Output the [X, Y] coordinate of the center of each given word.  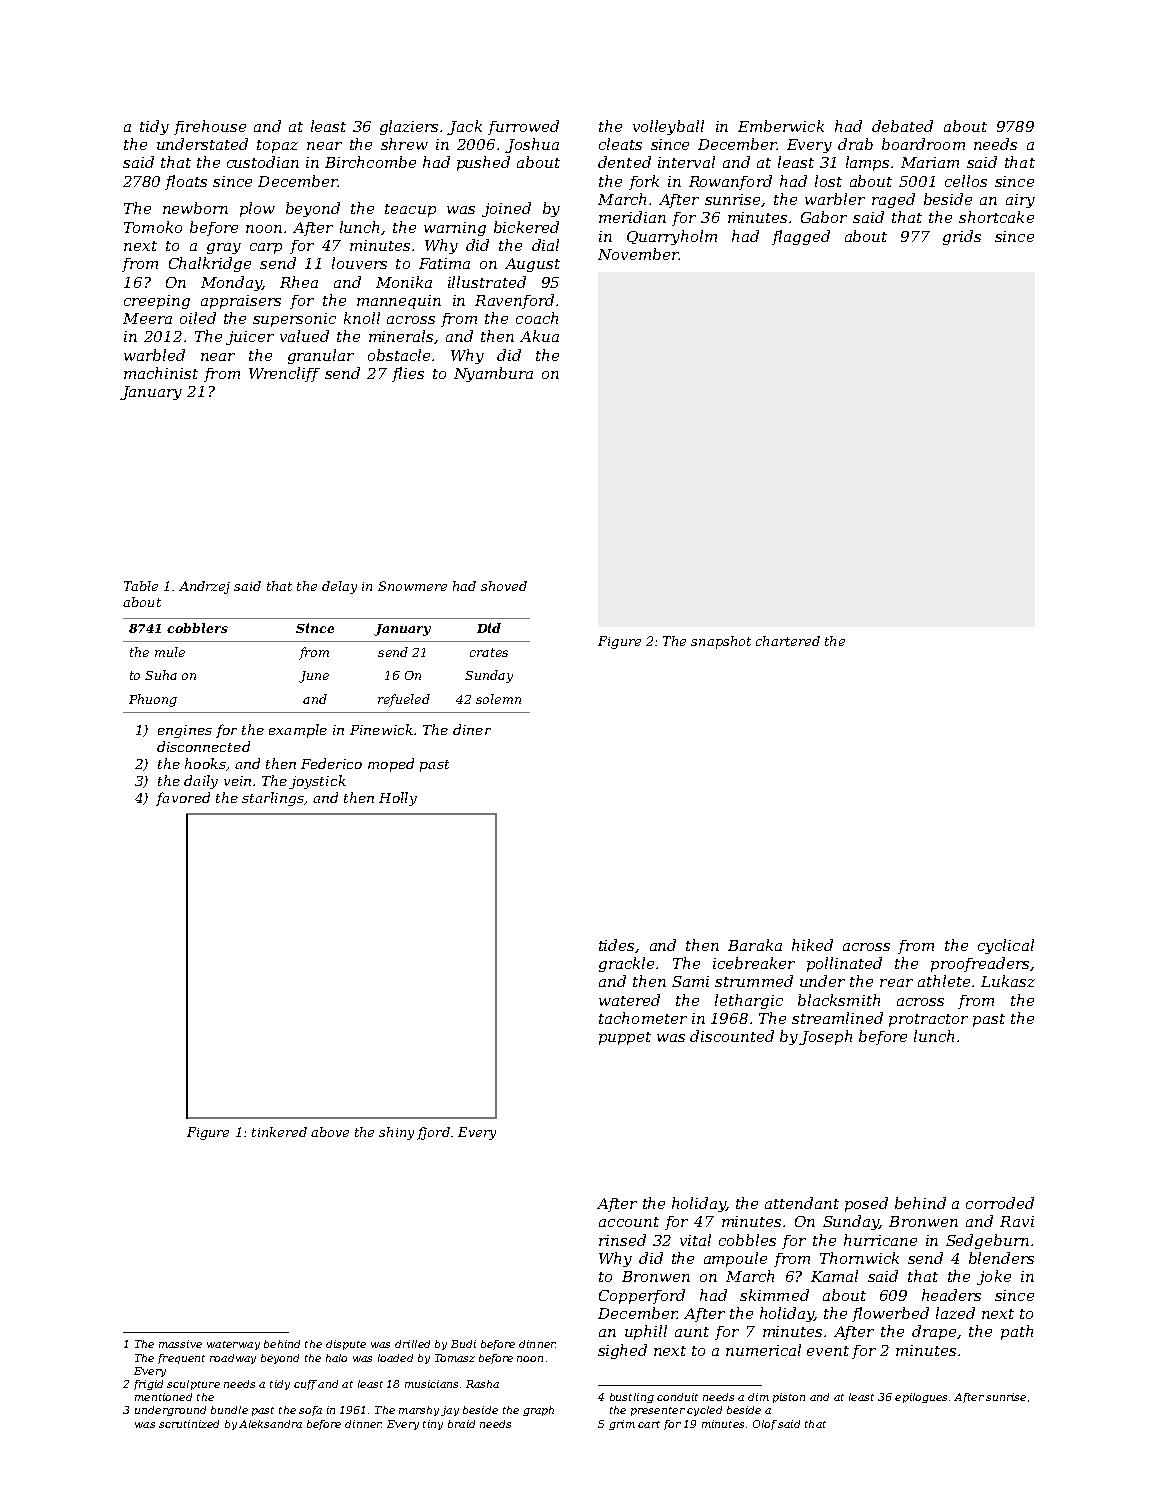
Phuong [153, 700]
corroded [1000, 1203]
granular [321, 356]
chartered [788, 641]
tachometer [643, 1018]
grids [962, 237]
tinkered [279, 1132]
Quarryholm [672, 237]
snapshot [721, 642]
